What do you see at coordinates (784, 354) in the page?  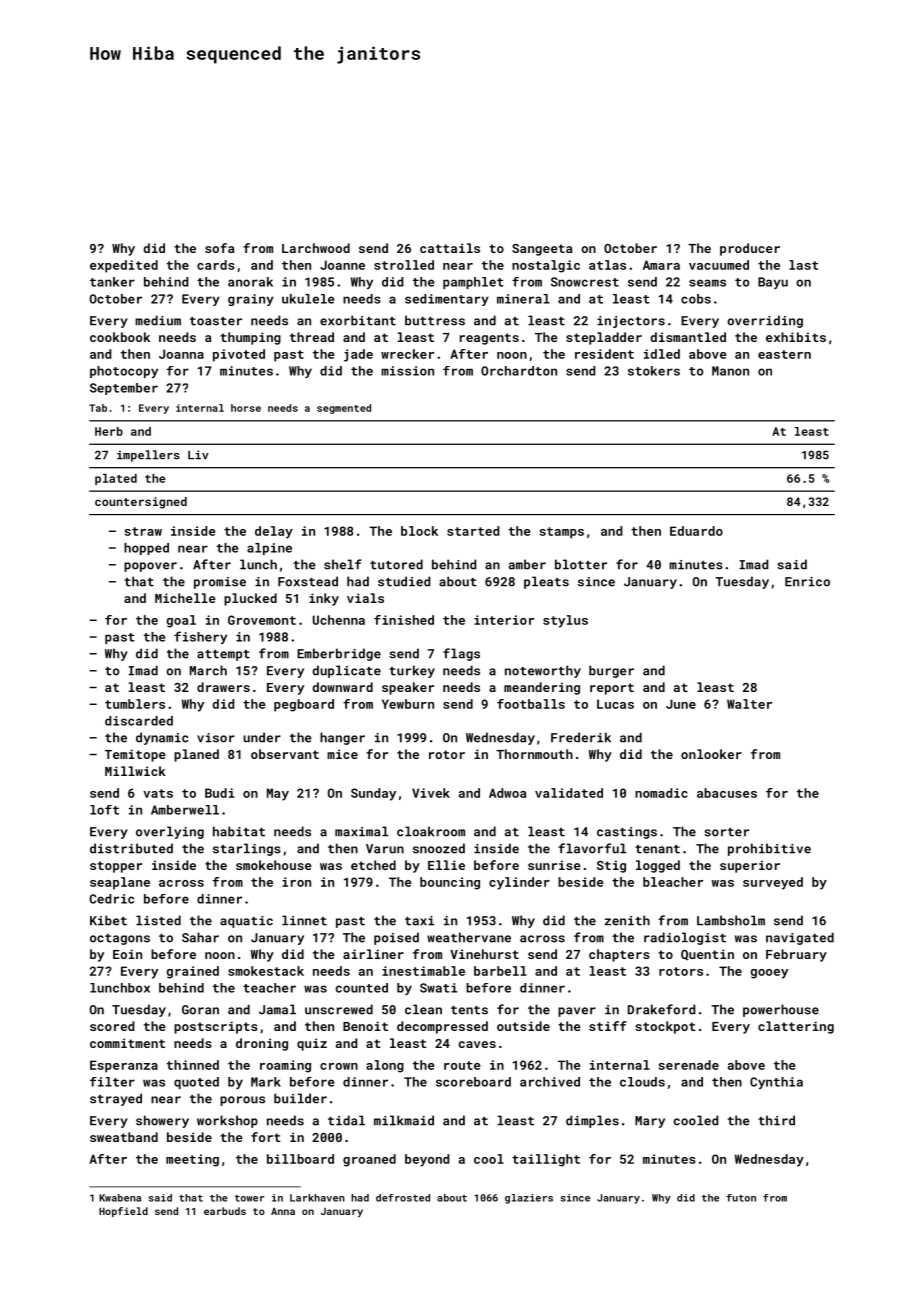 I see `eastern` at bounding box center [784, 354].
